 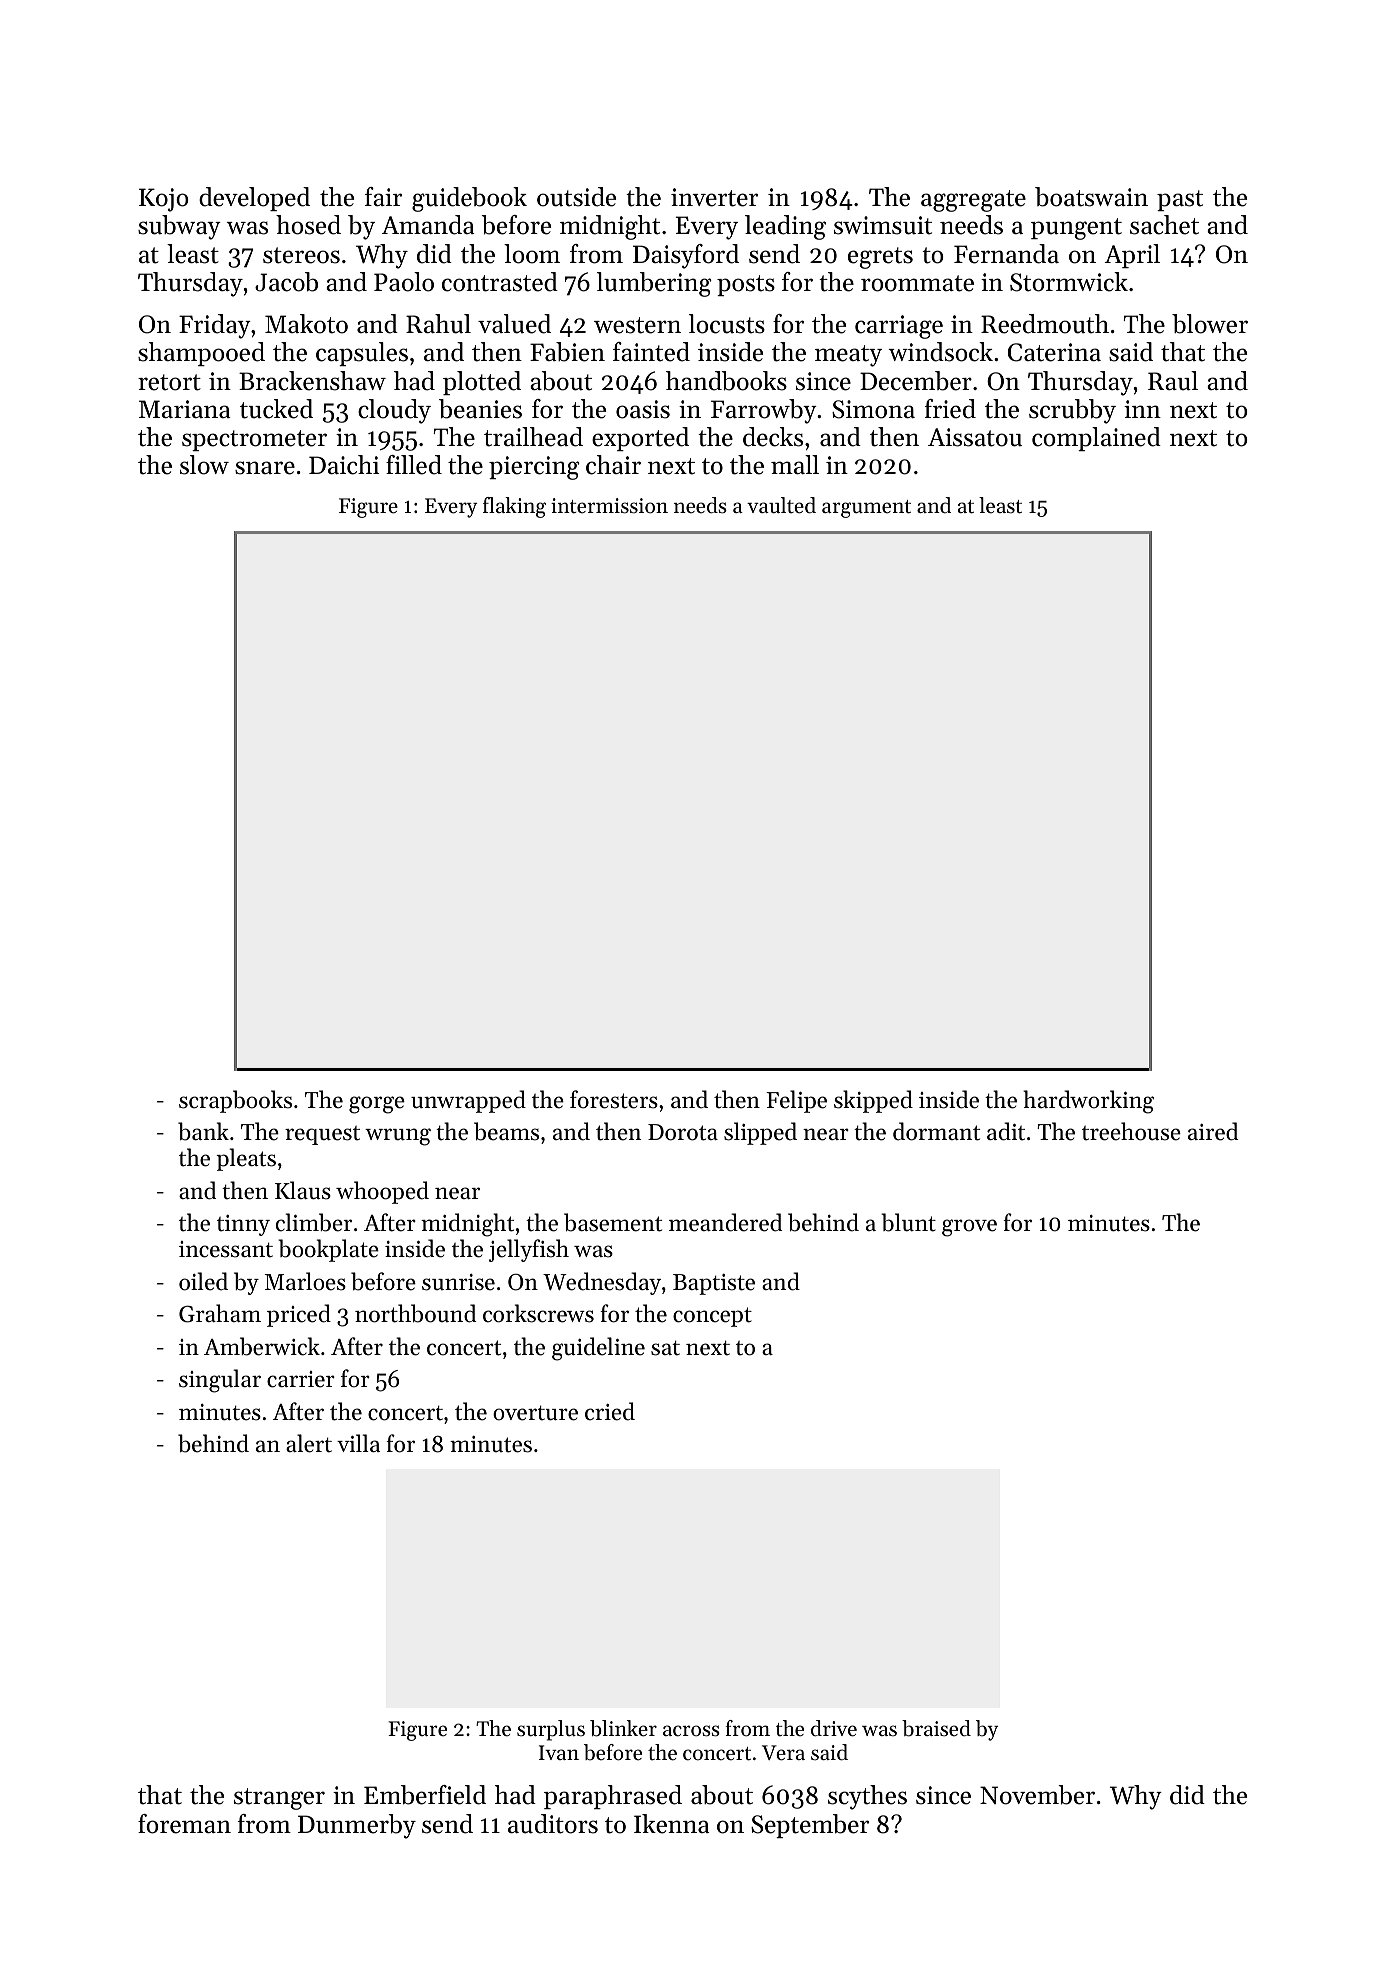 What do you see at coordinates (309, 1443) in the screenshot?
I see `alert` at bounding box center [309, 1443].
